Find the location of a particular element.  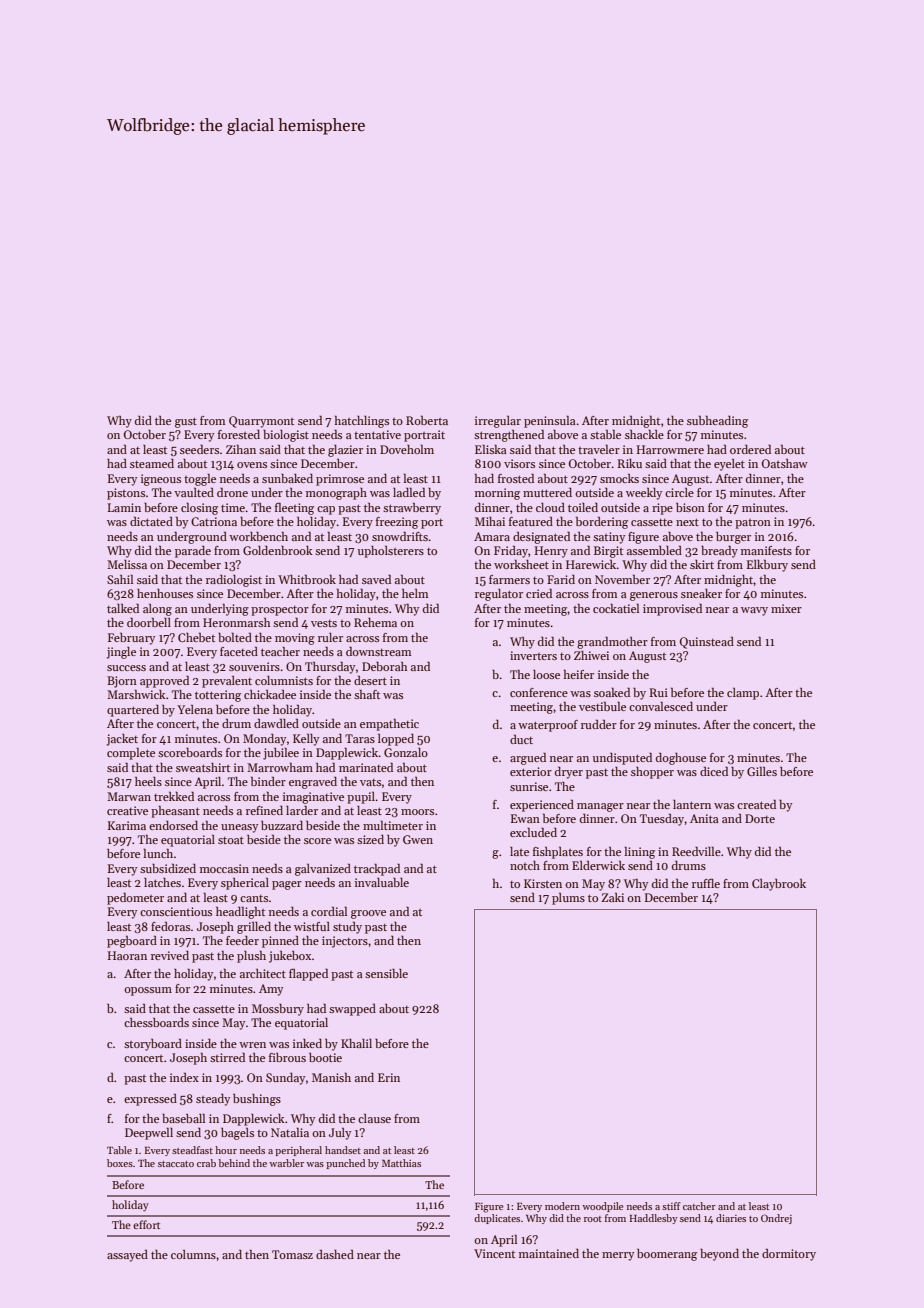

Quinstead is located at coordinates (707, 642).
